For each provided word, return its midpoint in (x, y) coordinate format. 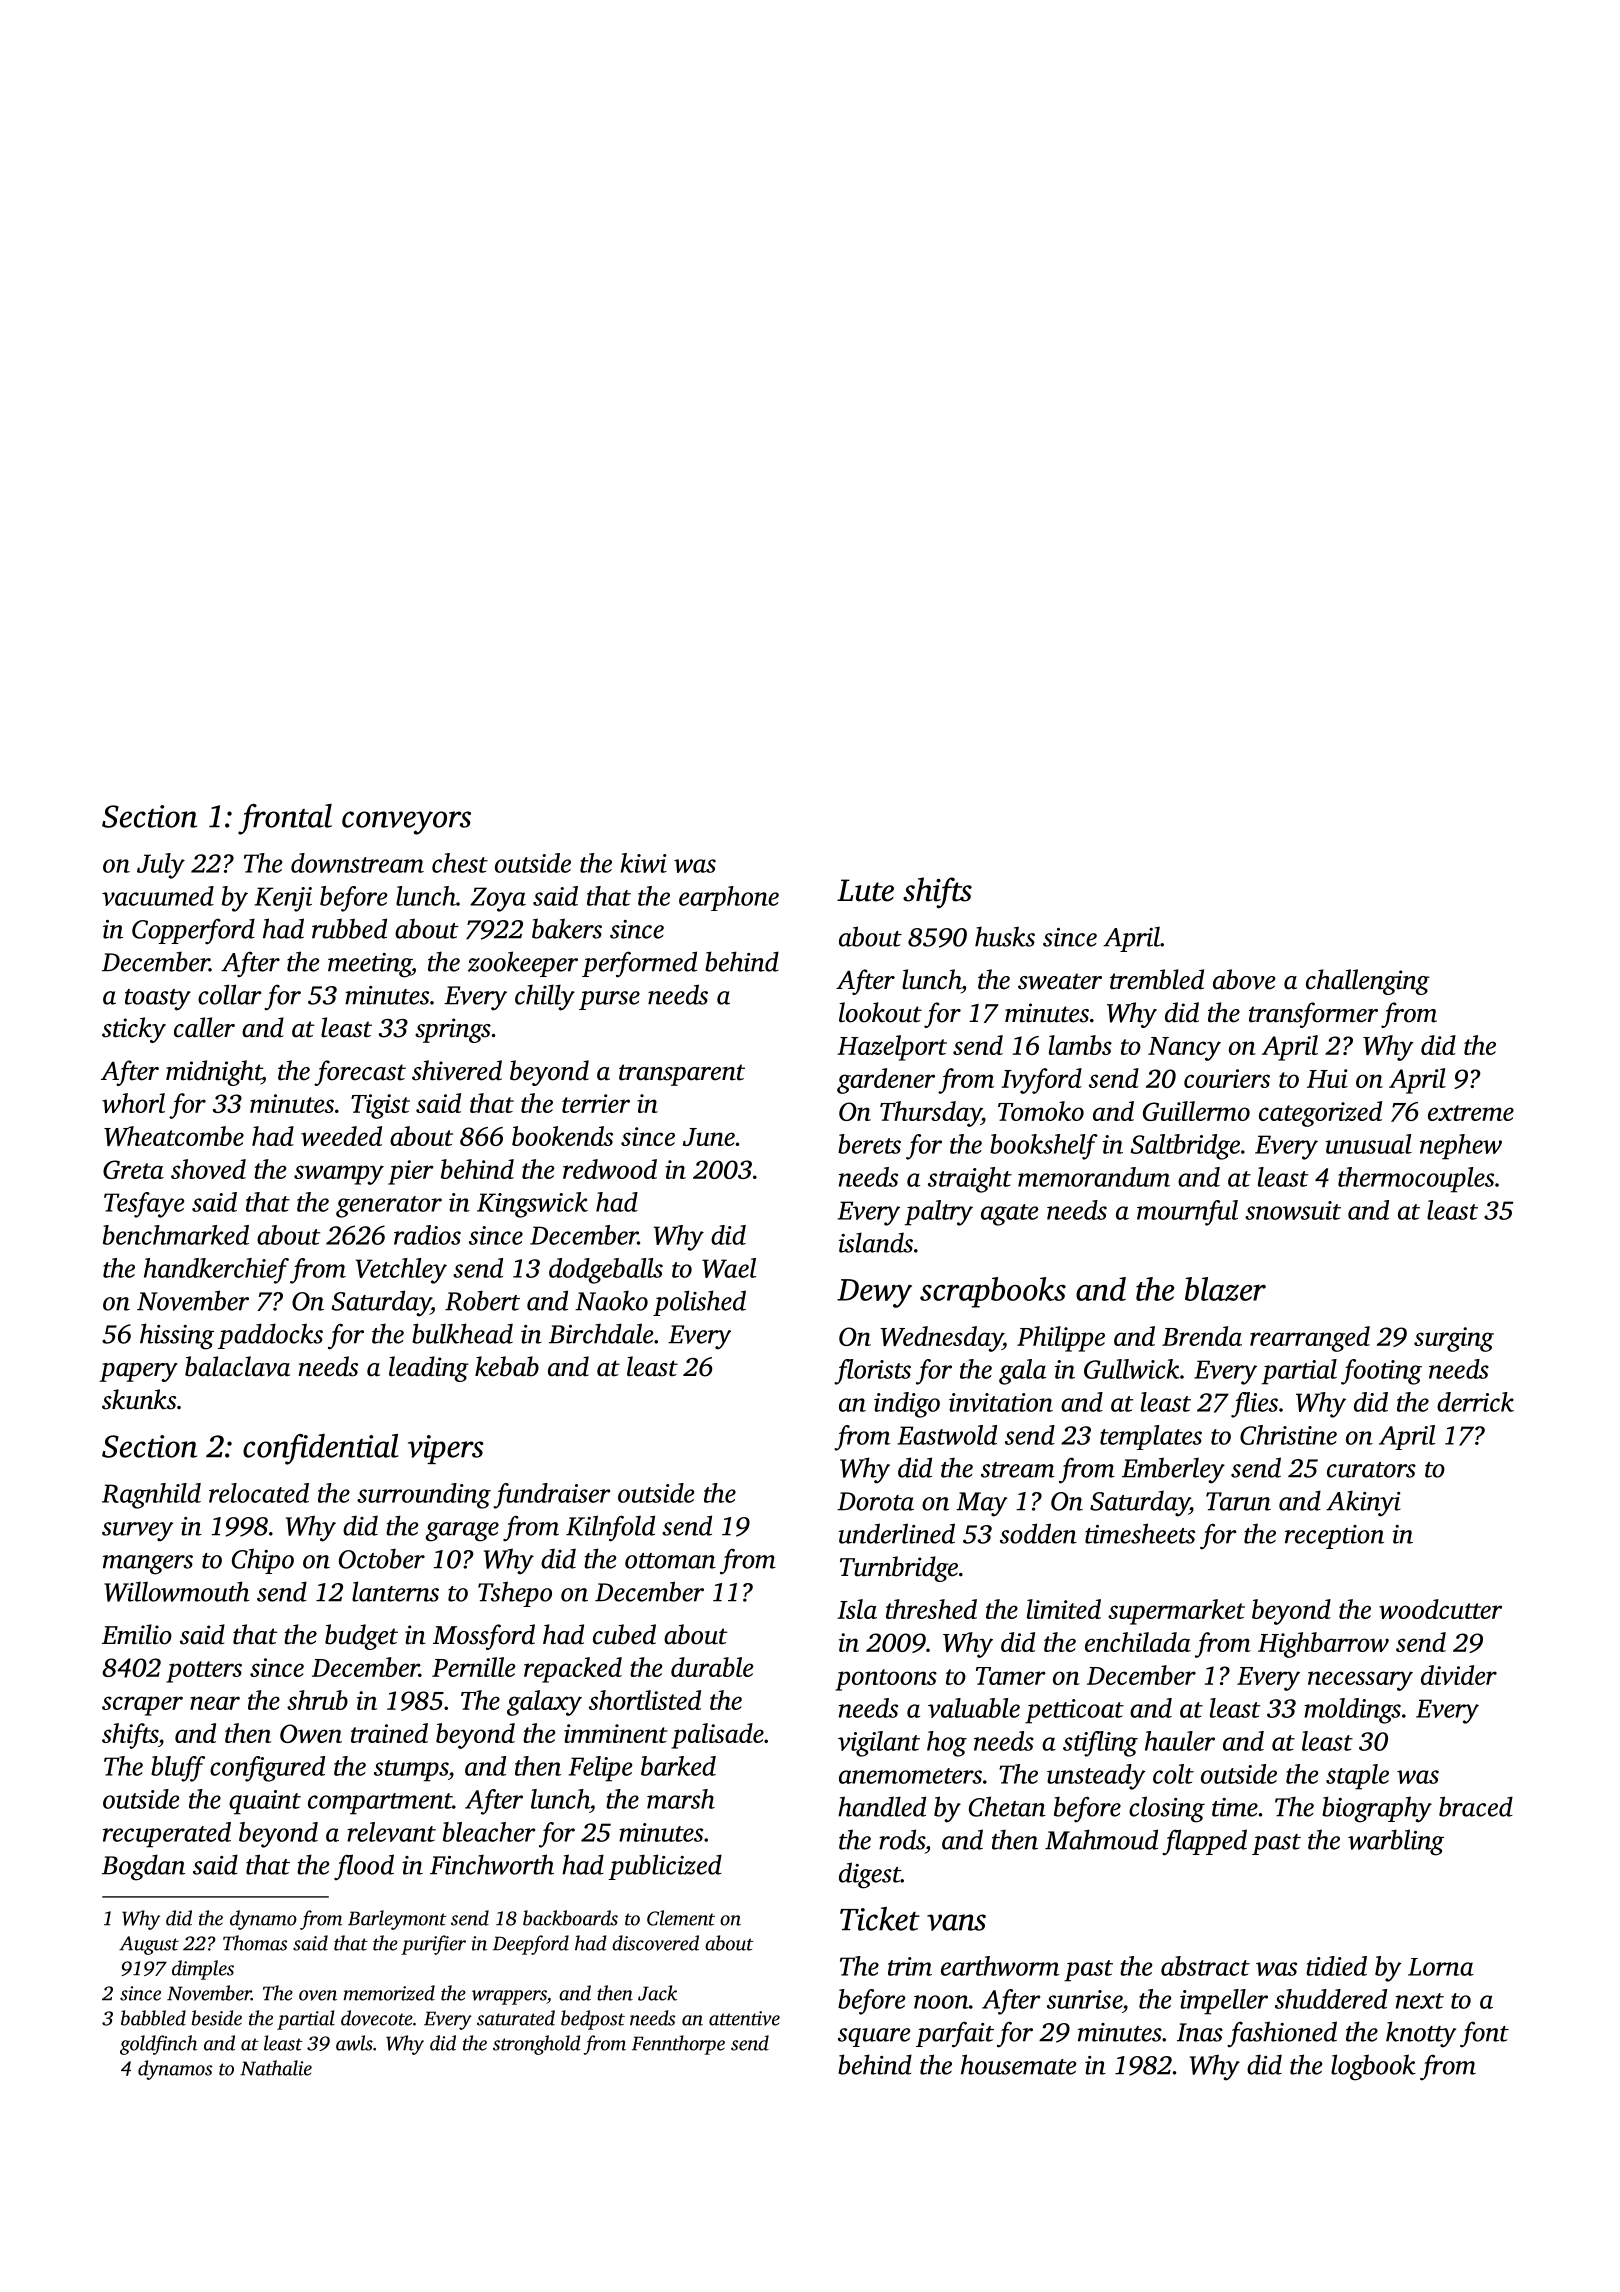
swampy (339, 1175)
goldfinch (158, 2045)
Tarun (1238, 1501)
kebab (507, 1366)
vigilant (879, 1744)
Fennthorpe (678, 2045)
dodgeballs (606, 1271)
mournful (1187, 1213)
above (1244, 979)
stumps (411, 1771)
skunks (139, 1399)
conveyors (406, 823)
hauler (1180, 1741)
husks (1005, 936)
